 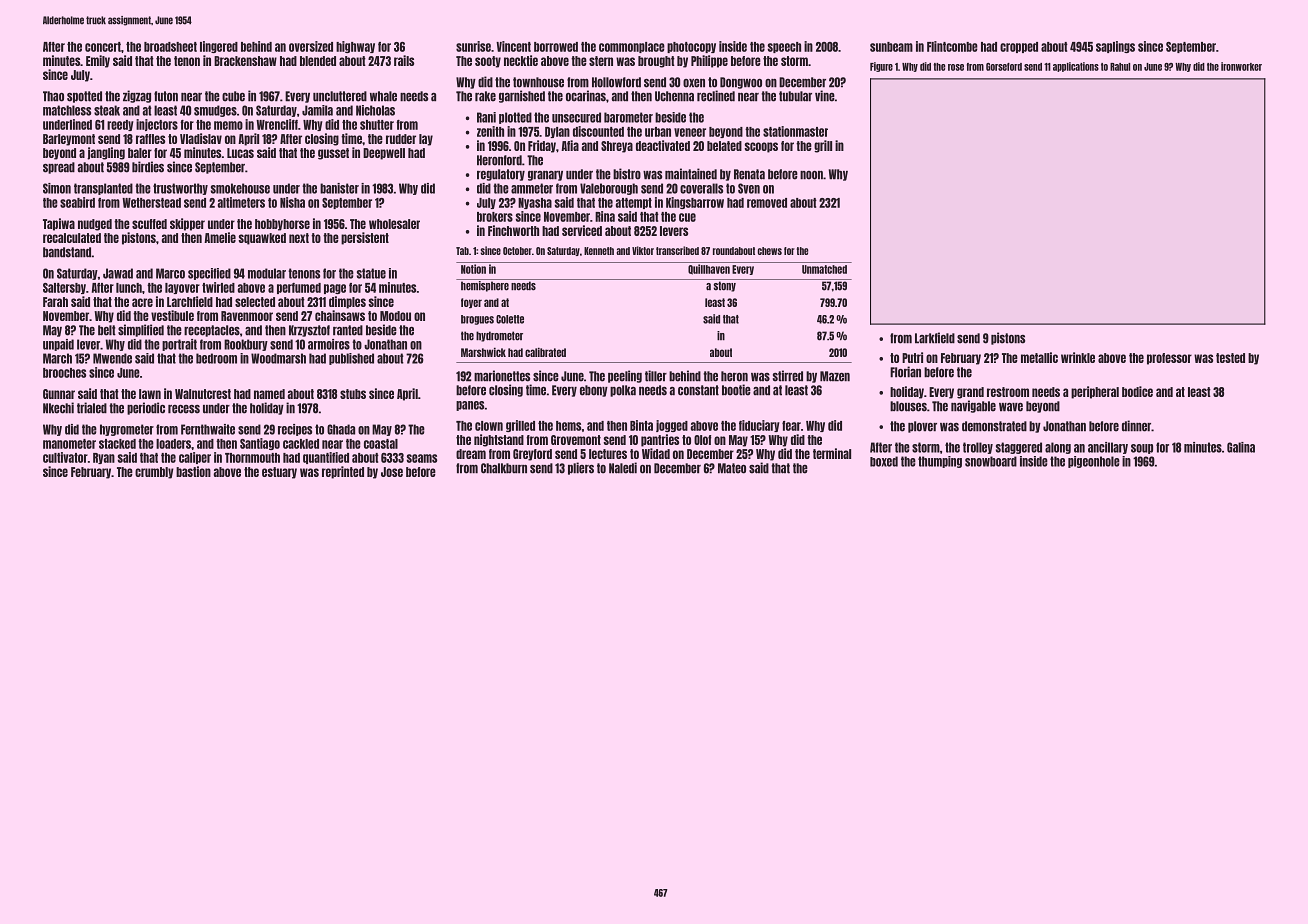 I want to click on concert, so click(x=103, y=47).
